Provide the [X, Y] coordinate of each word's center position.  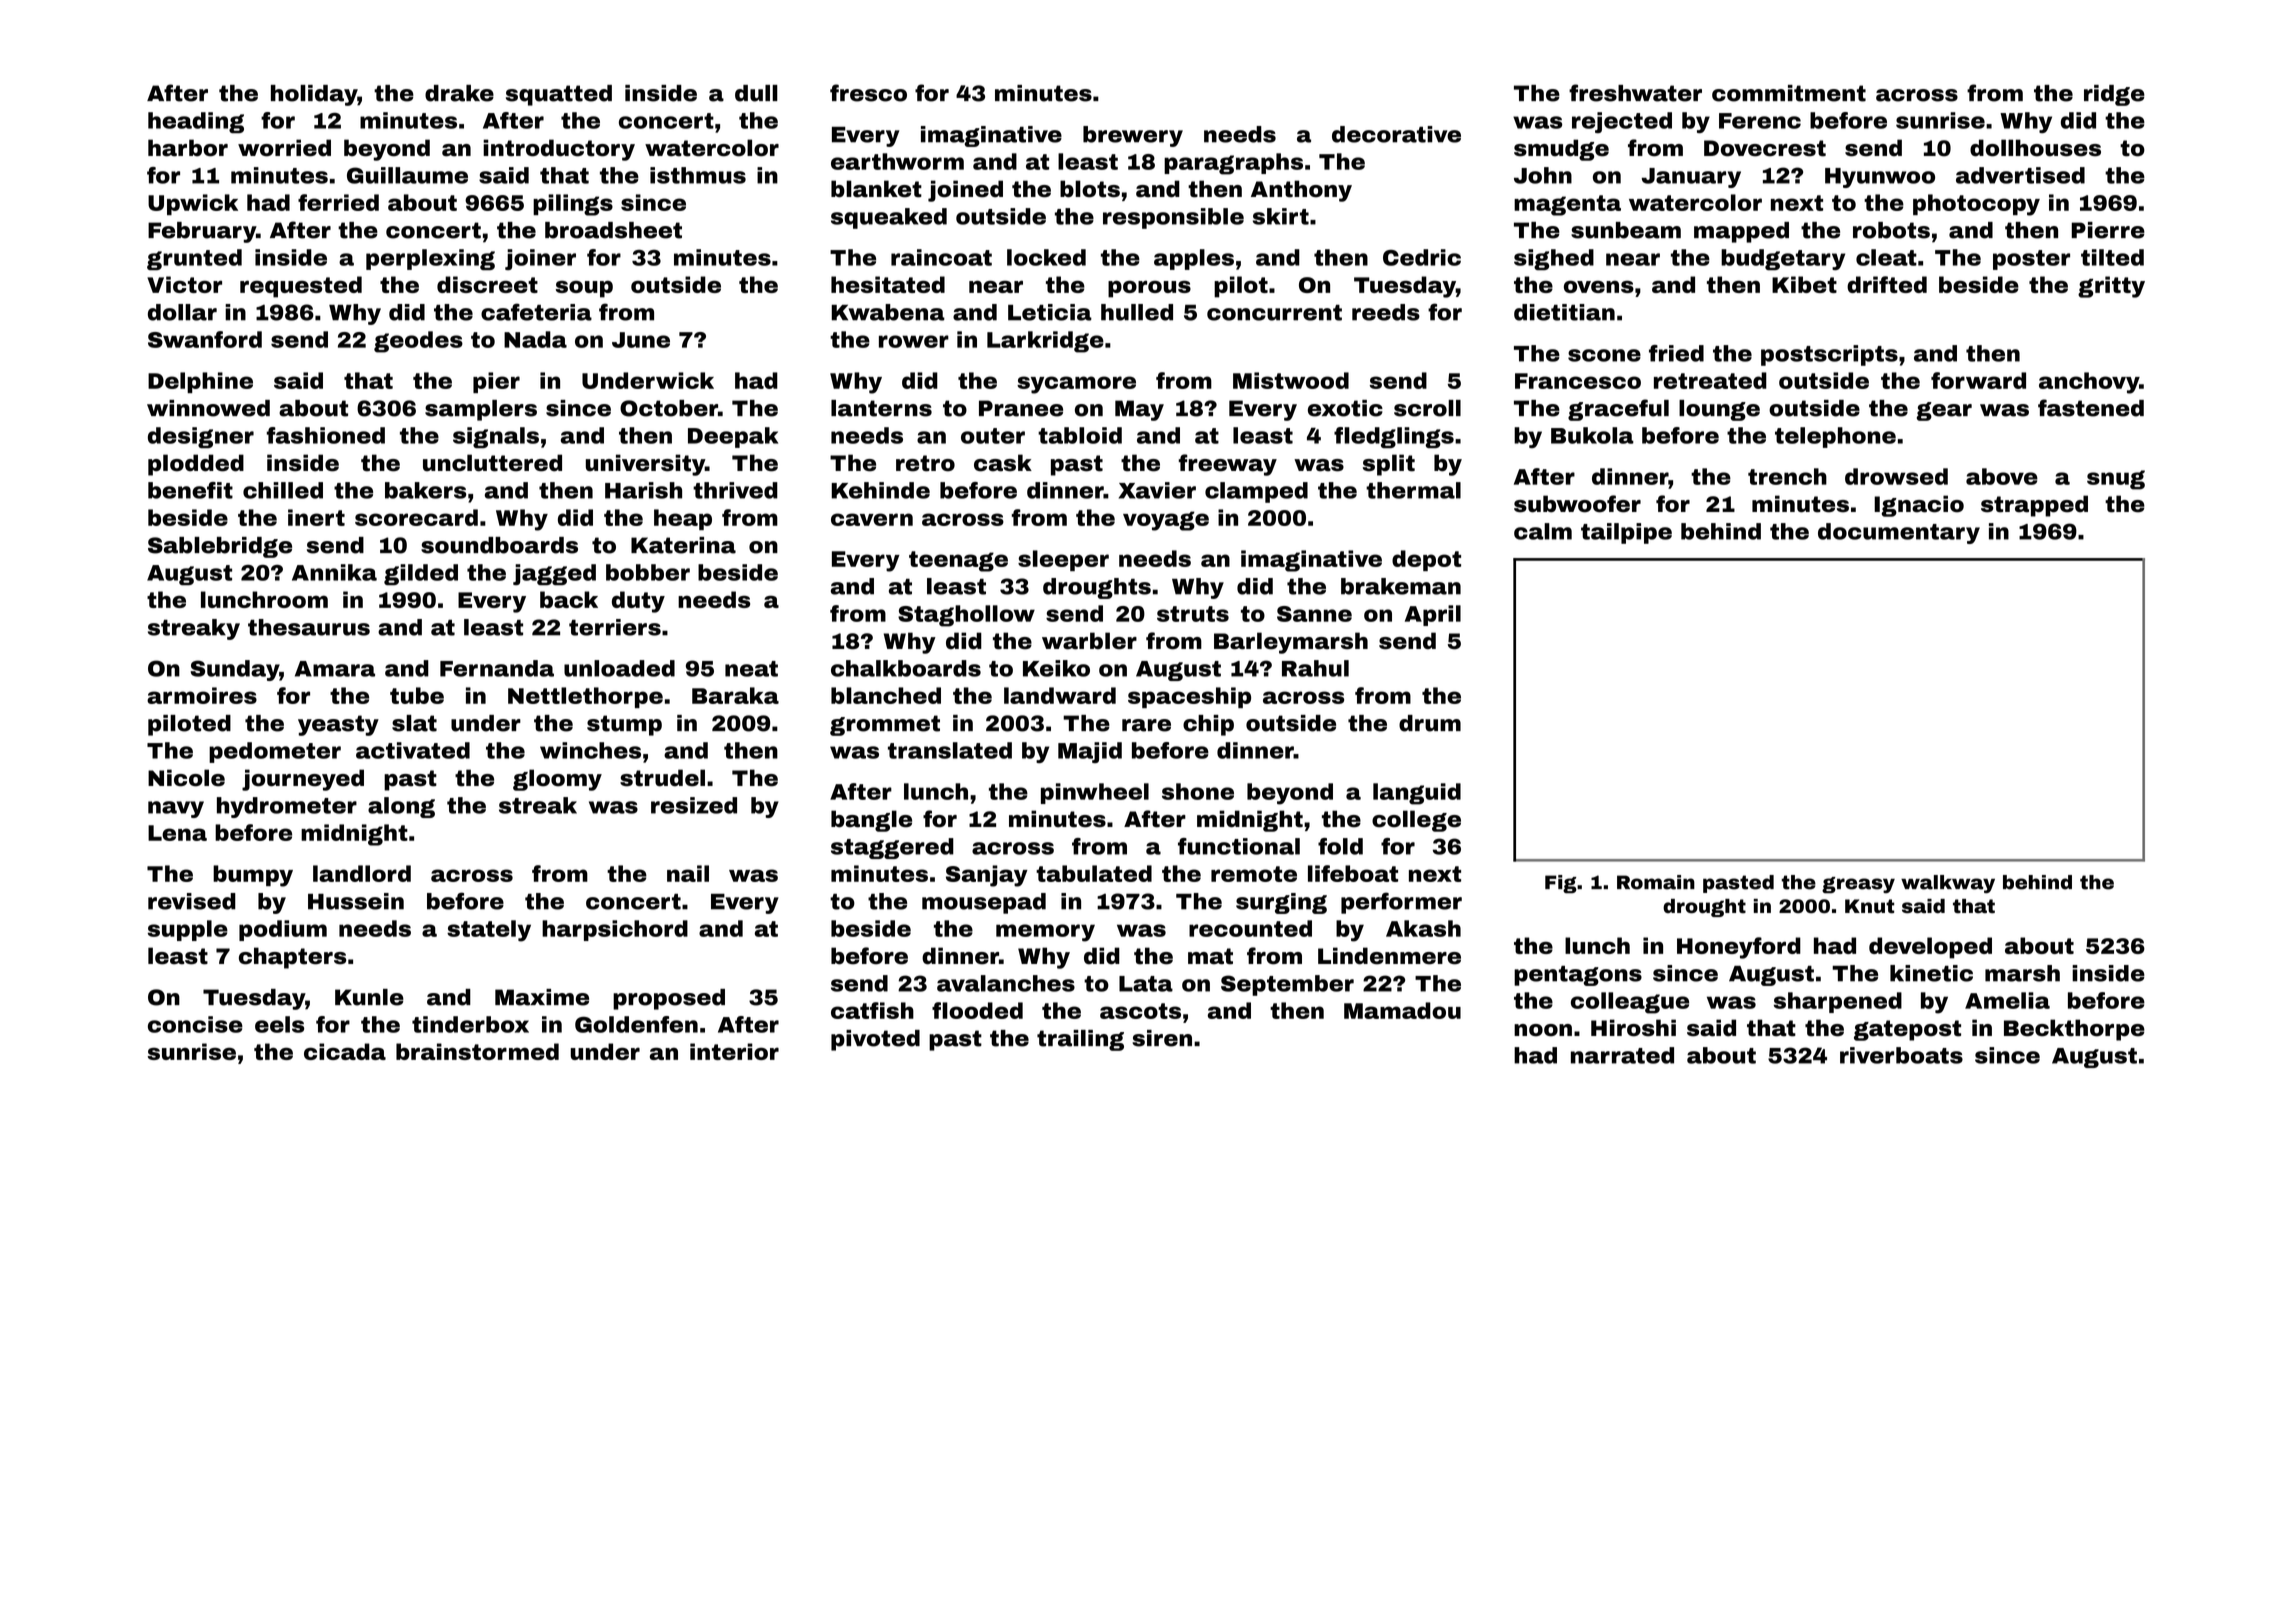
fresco [868, 93]
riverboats [1901, 1055]
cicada [345, 1051]
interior [734, 1051]
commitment [1789, 93]
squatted [559, 95]
